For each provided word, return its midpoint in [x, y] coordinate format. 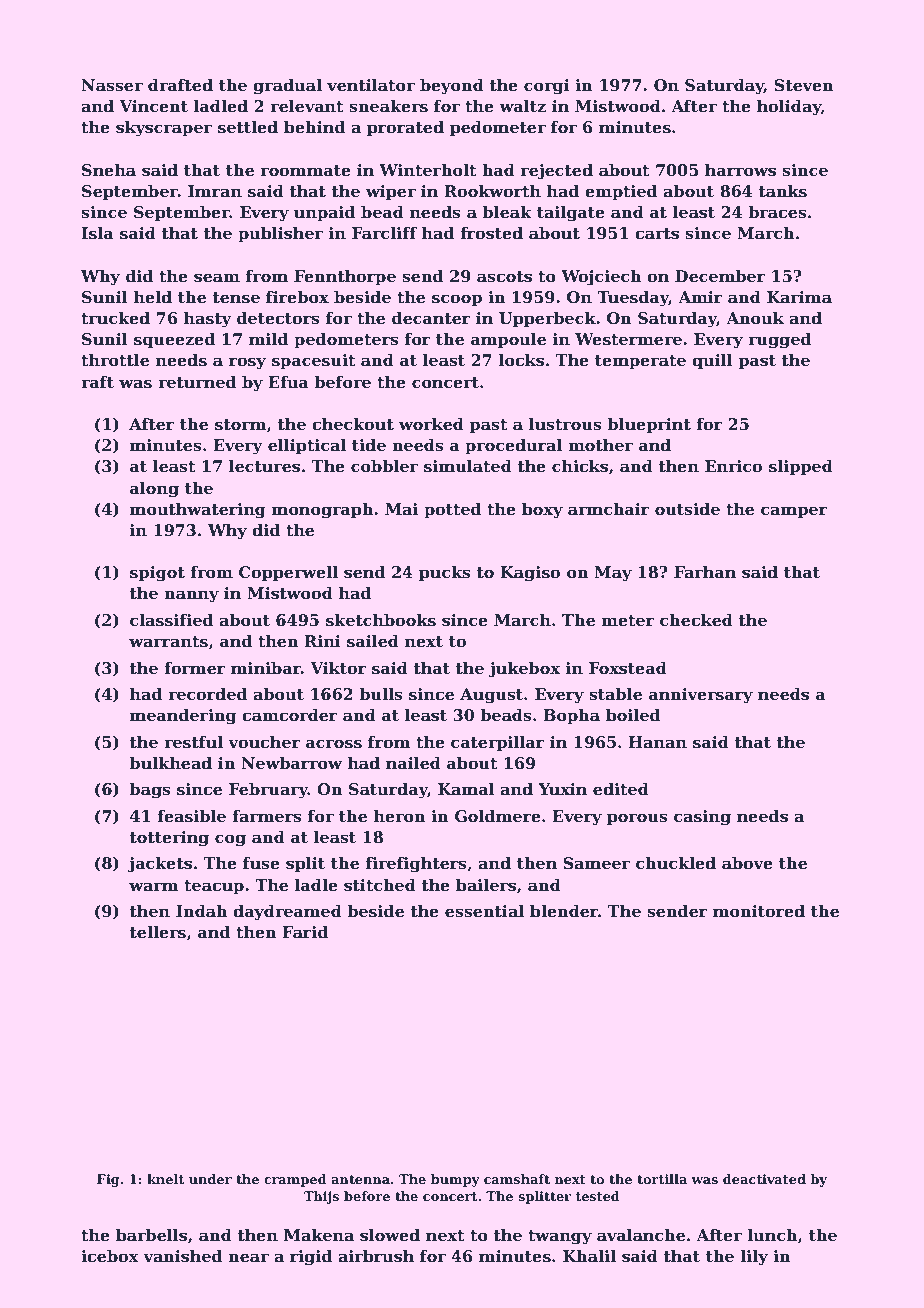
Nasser [112, 85]
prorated [405, 129]
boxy [542, 511]
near [248, 1258]
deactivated [764, 1179]
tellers [158, 932]
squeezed [174, 341]
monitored [759, 911]
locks [521, 360]
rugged [779, 341]
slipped [801, 468]
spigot [157, 574]
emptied [621, 193]
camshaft [517, 1179]
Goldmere [498, 816]
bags [150, 791]
